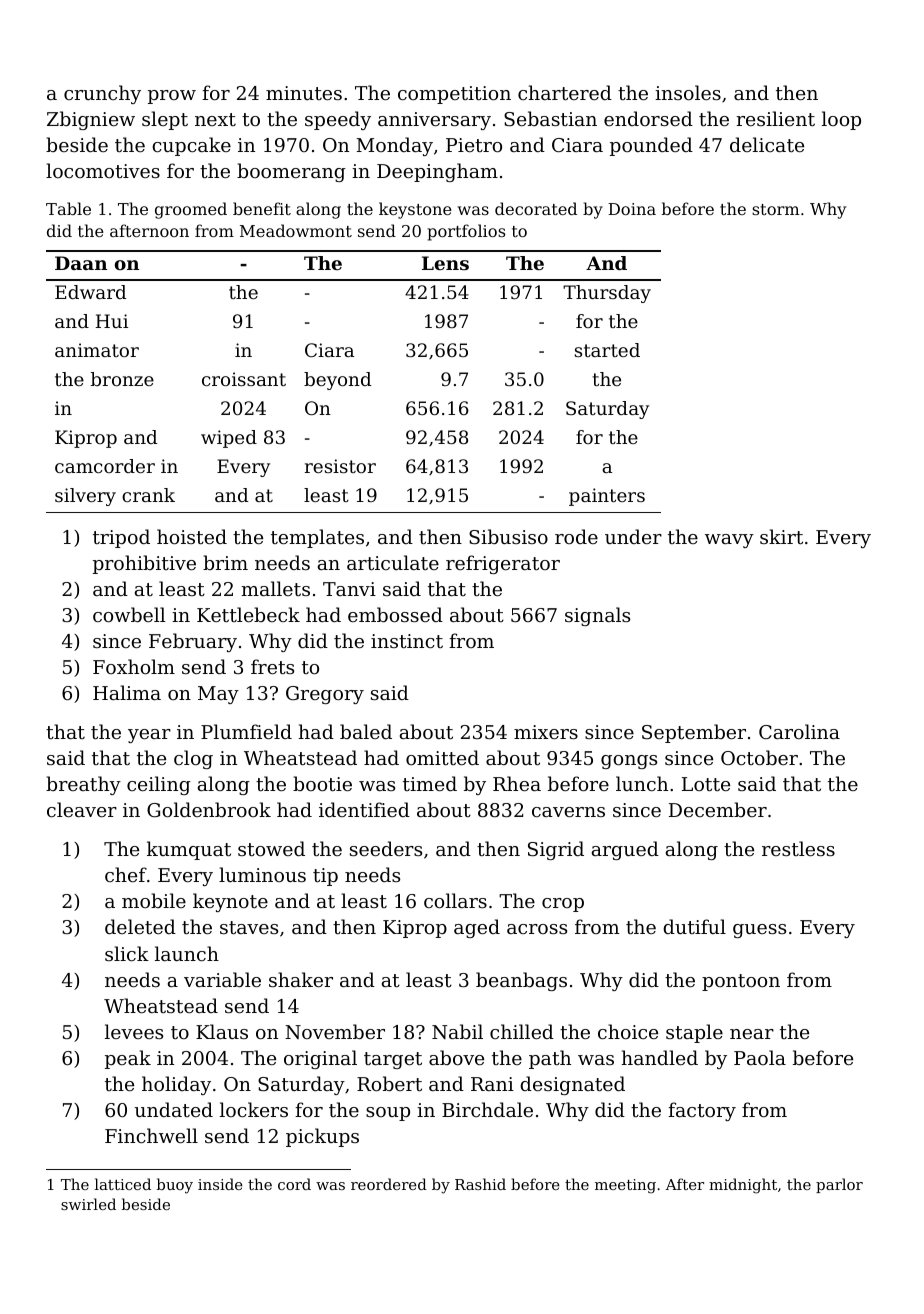 This image has height=1314, width=924. I want to click on crunchy, so click(102, 94).
